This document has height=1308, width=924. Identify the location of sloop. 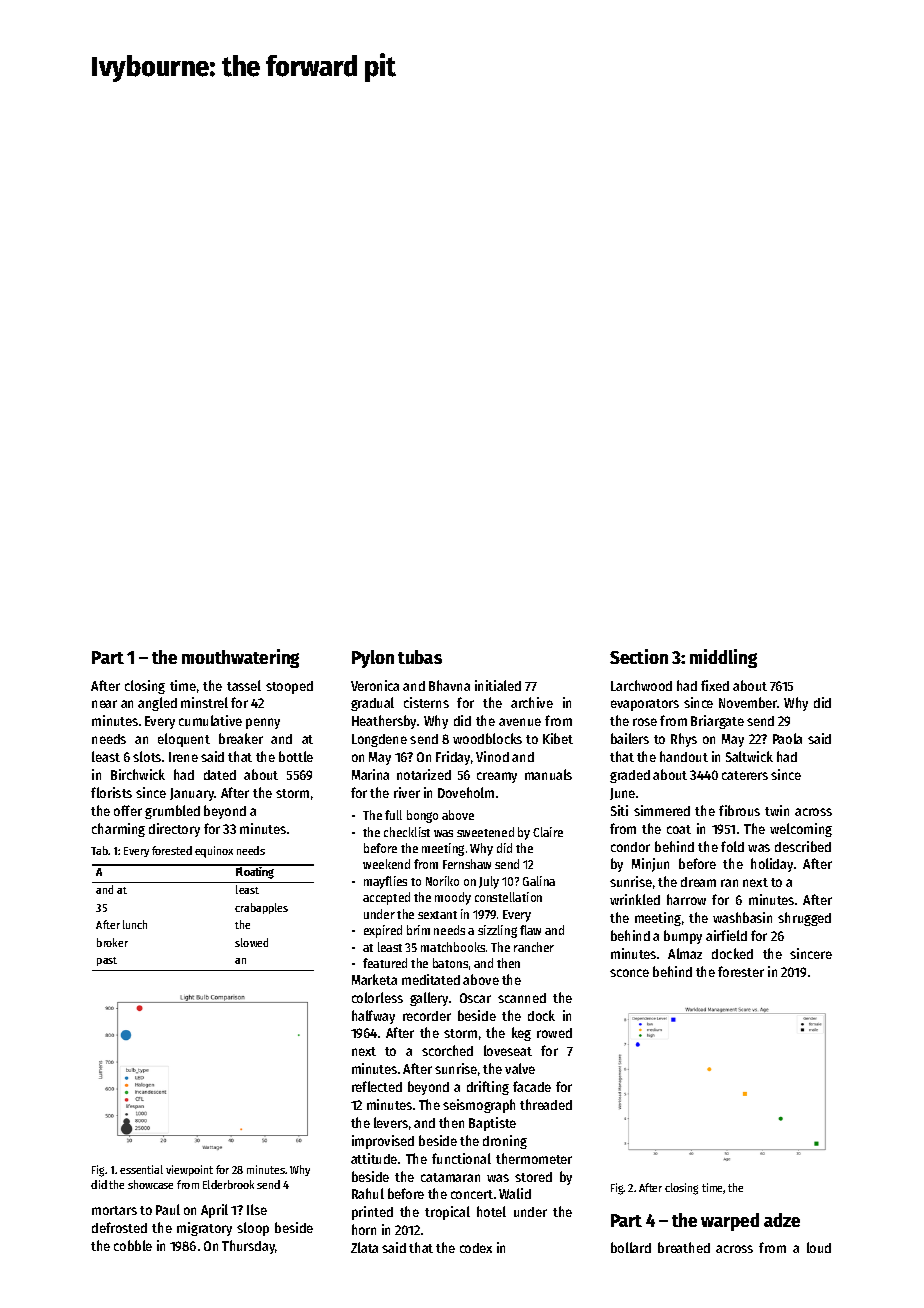
(253, 1229).
